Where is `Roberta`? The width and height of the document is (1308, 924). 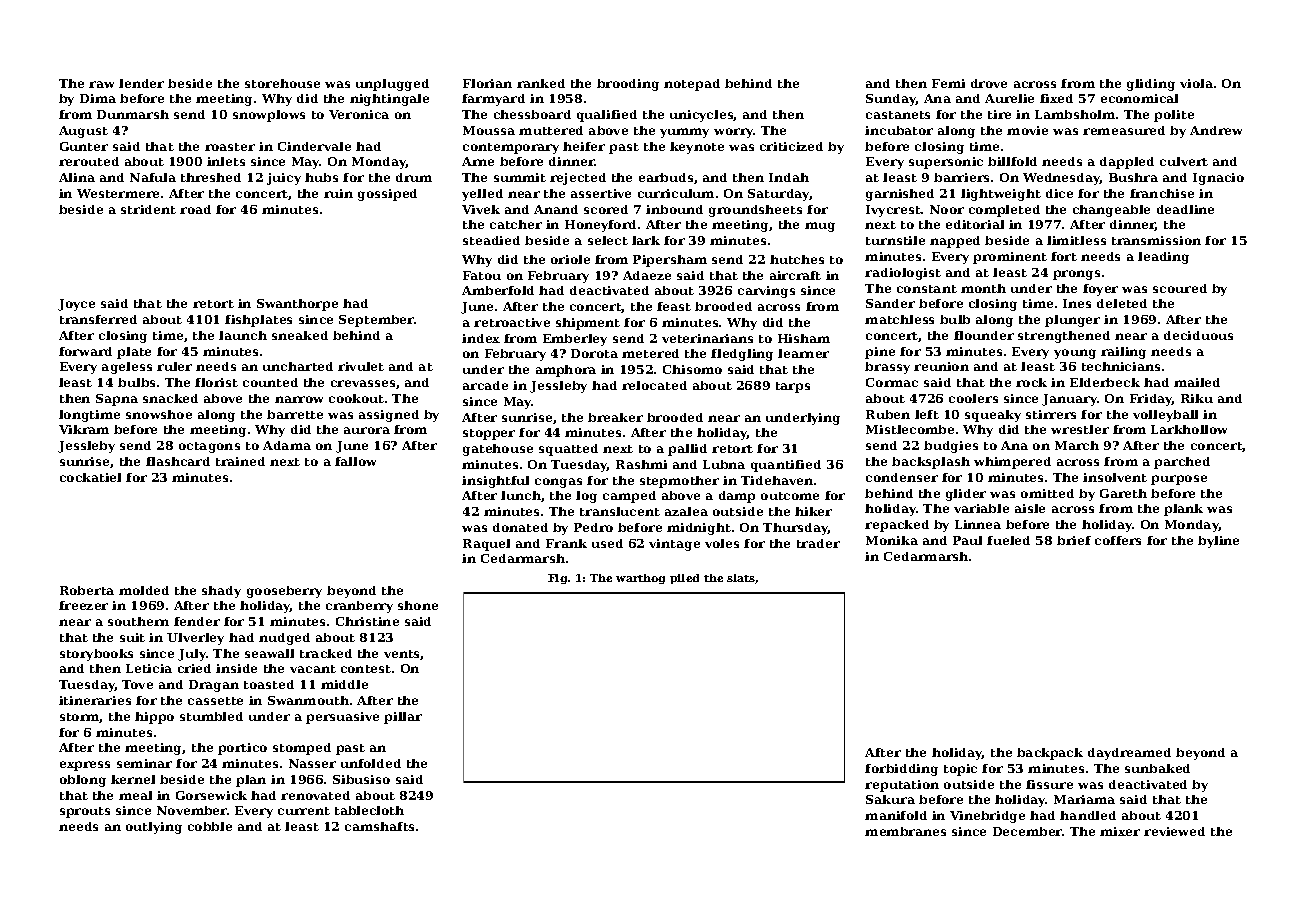
Roberta is located at coordinates (87, 590).
